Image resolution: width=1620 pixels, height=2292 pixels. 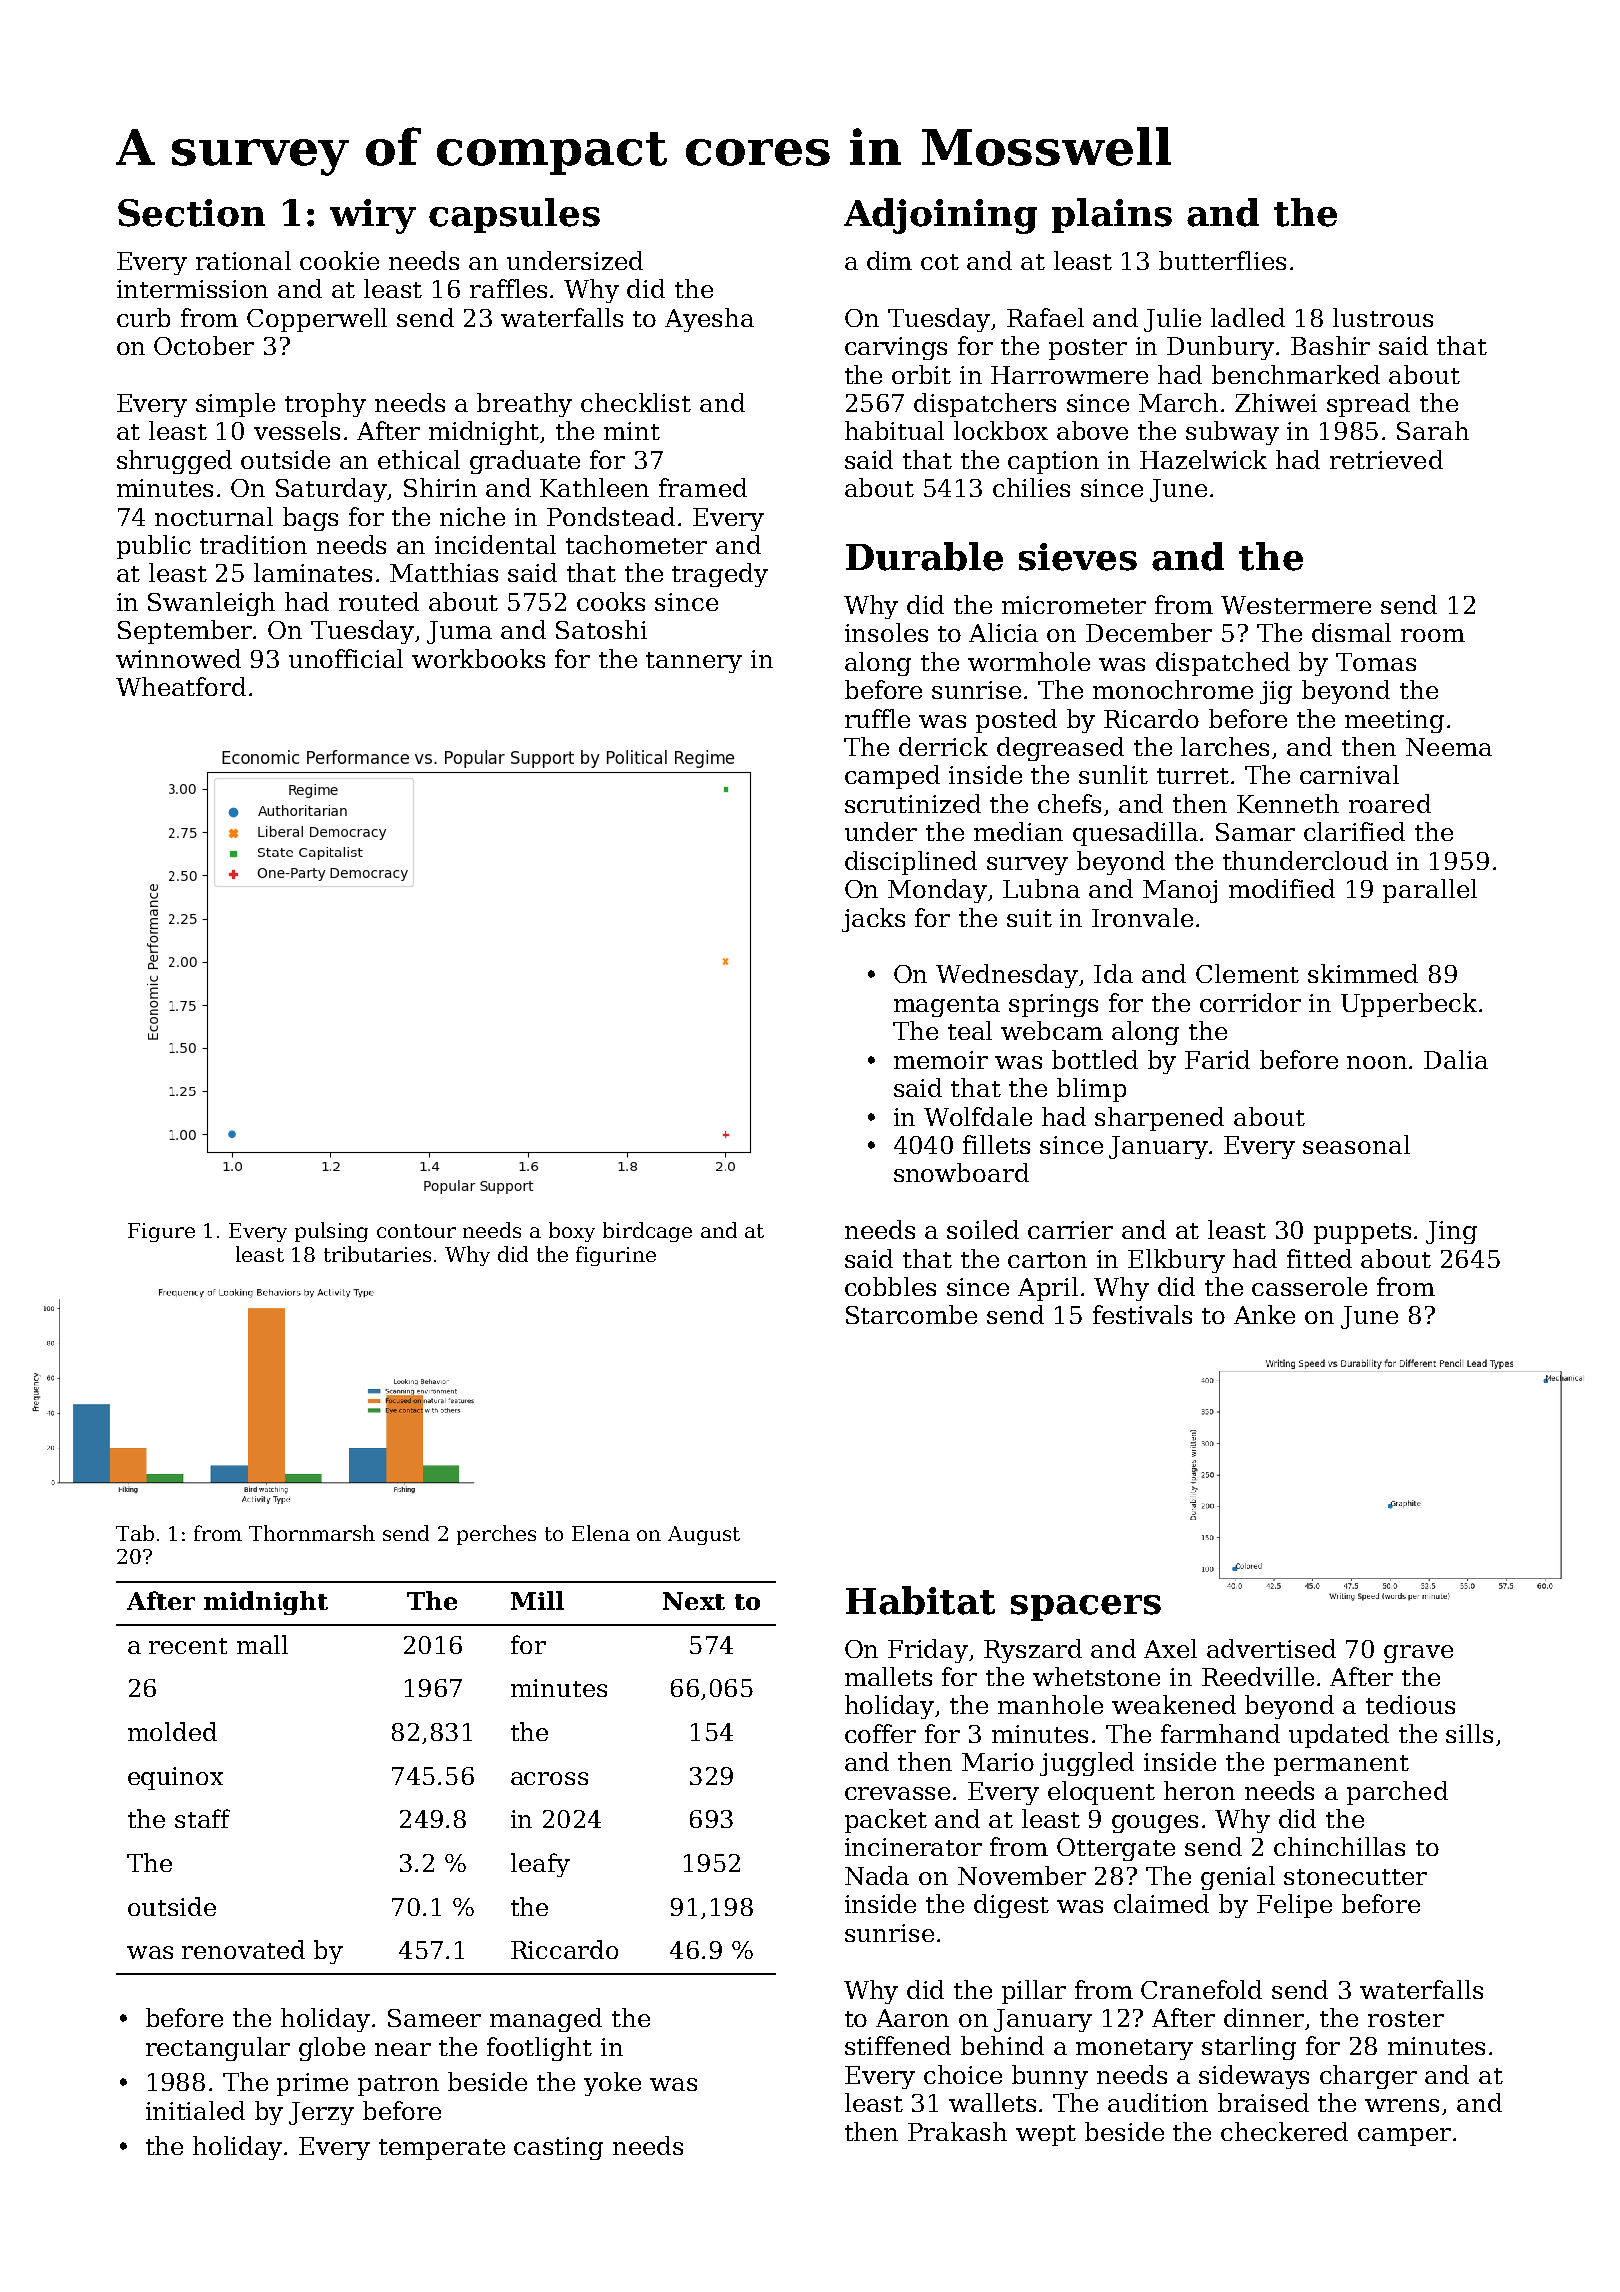 What do you see at coordinates (873, 920) in the image?
I see `jacks` at bounding box center [873, 920].
